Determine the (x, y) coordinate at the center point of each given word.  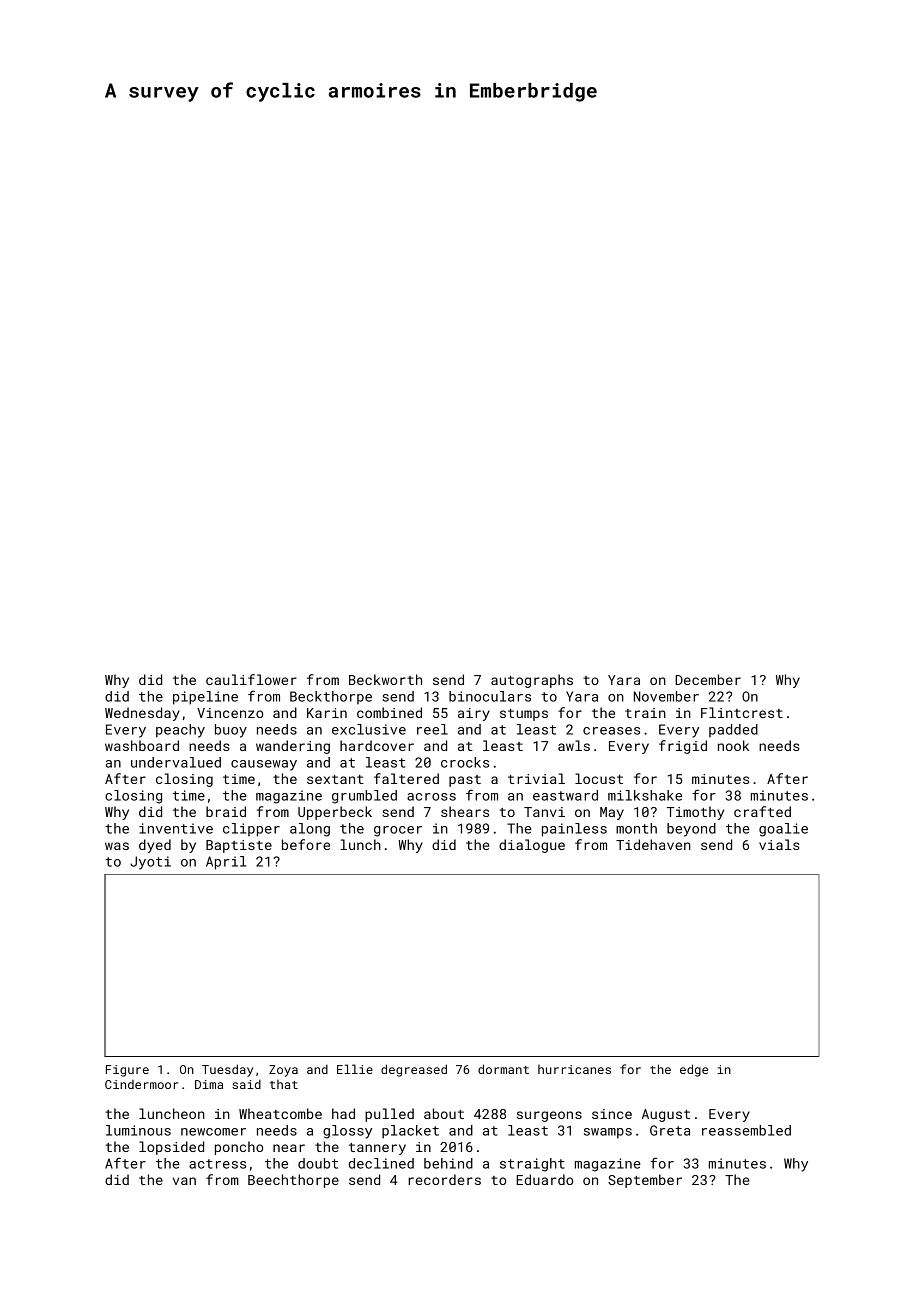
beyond (691, 830)
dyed (155, 846)
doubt (318, 1163)
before (306, 844)
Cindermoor (141, 1084)
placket (410, 1132)
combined (389, 712)
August (666, 1115)
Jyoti (150, 863)
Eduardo (544, 1179)
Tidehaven (653, 844)
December (708, 679)
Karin (327, 713)
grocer (398, 831)
